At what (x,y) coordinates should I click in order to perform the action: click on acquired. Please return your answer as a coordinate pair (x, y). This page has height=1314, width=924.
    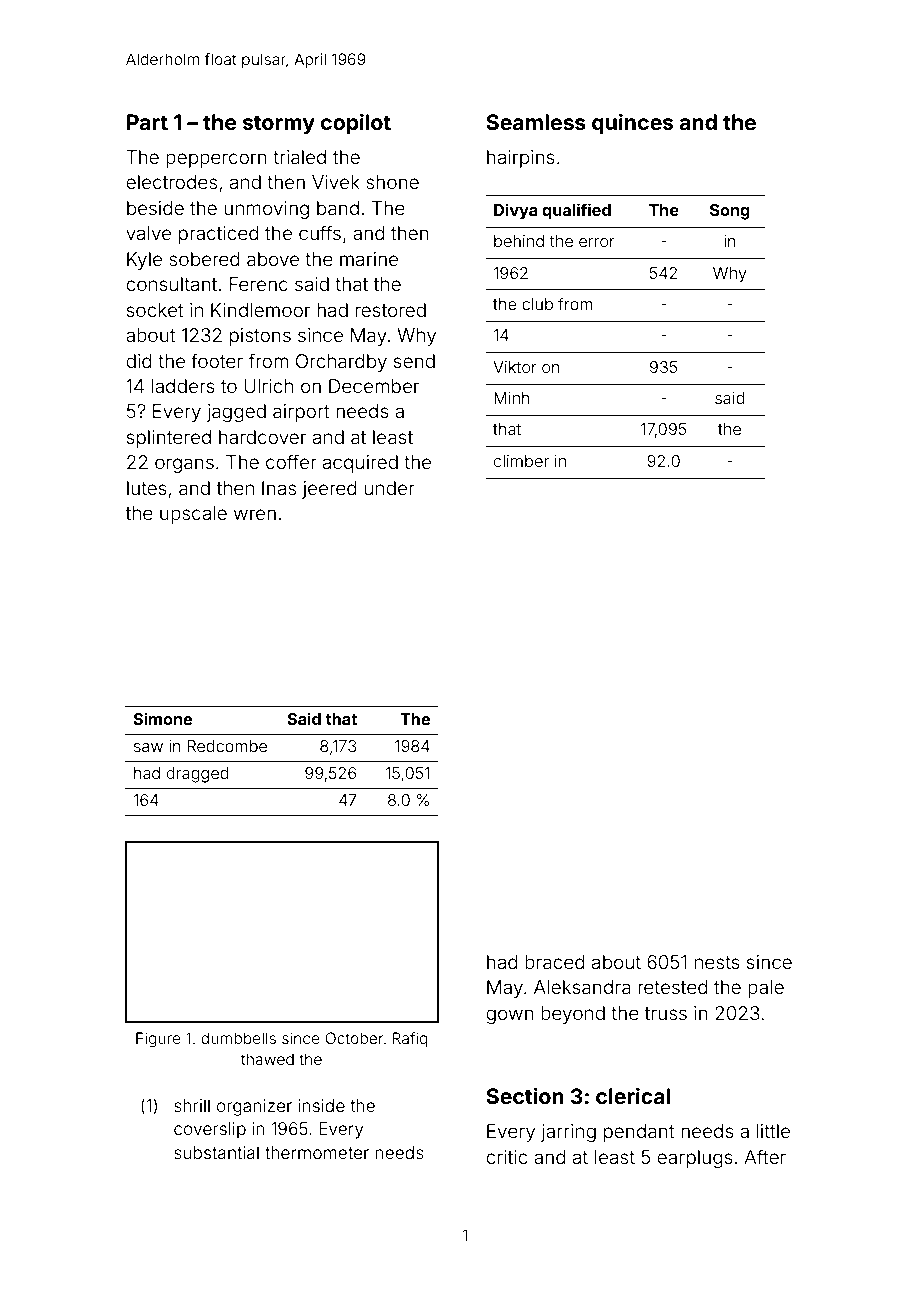
    Looking at the image, I should click on (360, 464).
